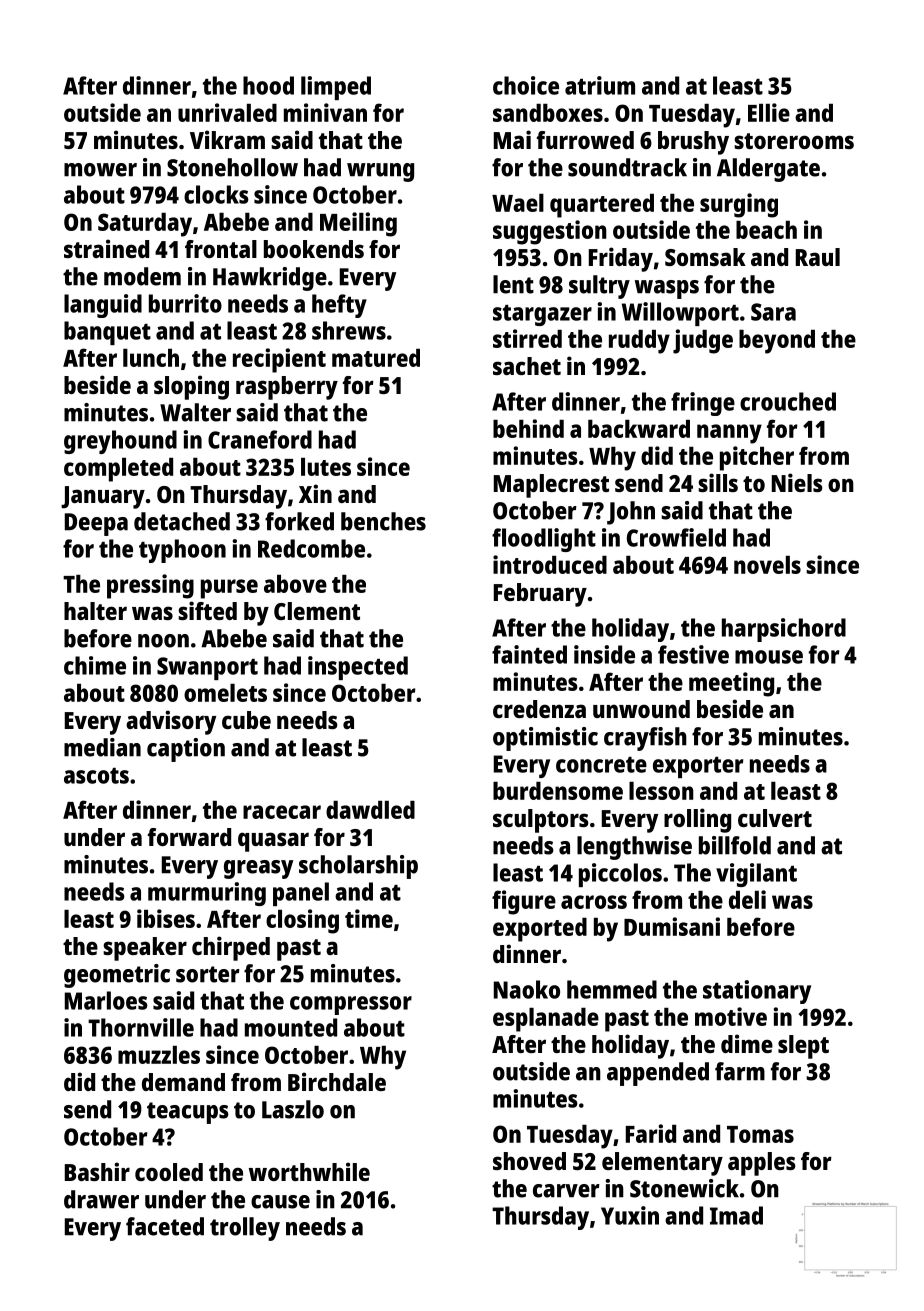 The height and width of the screenshot is (1311, 924). What do you see at coordinates (370, 810) in the screenshot?
I see `dawdled` at bounding box center [370, 810].
